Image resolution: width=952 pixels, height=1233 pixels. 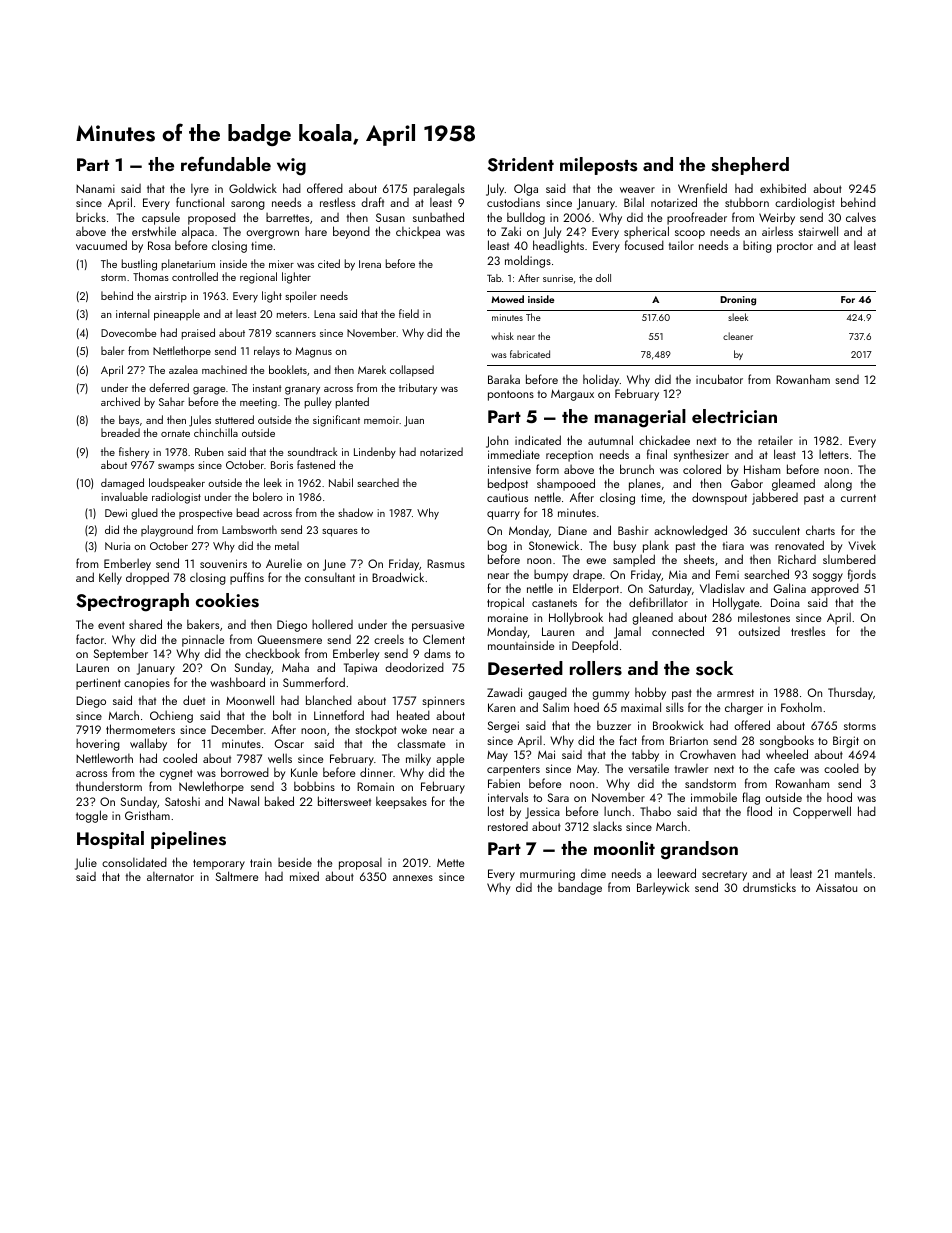 What do you see at coordinates (341, 482) in the document?
I see `Nabil` at bounding box center [341, 482].
